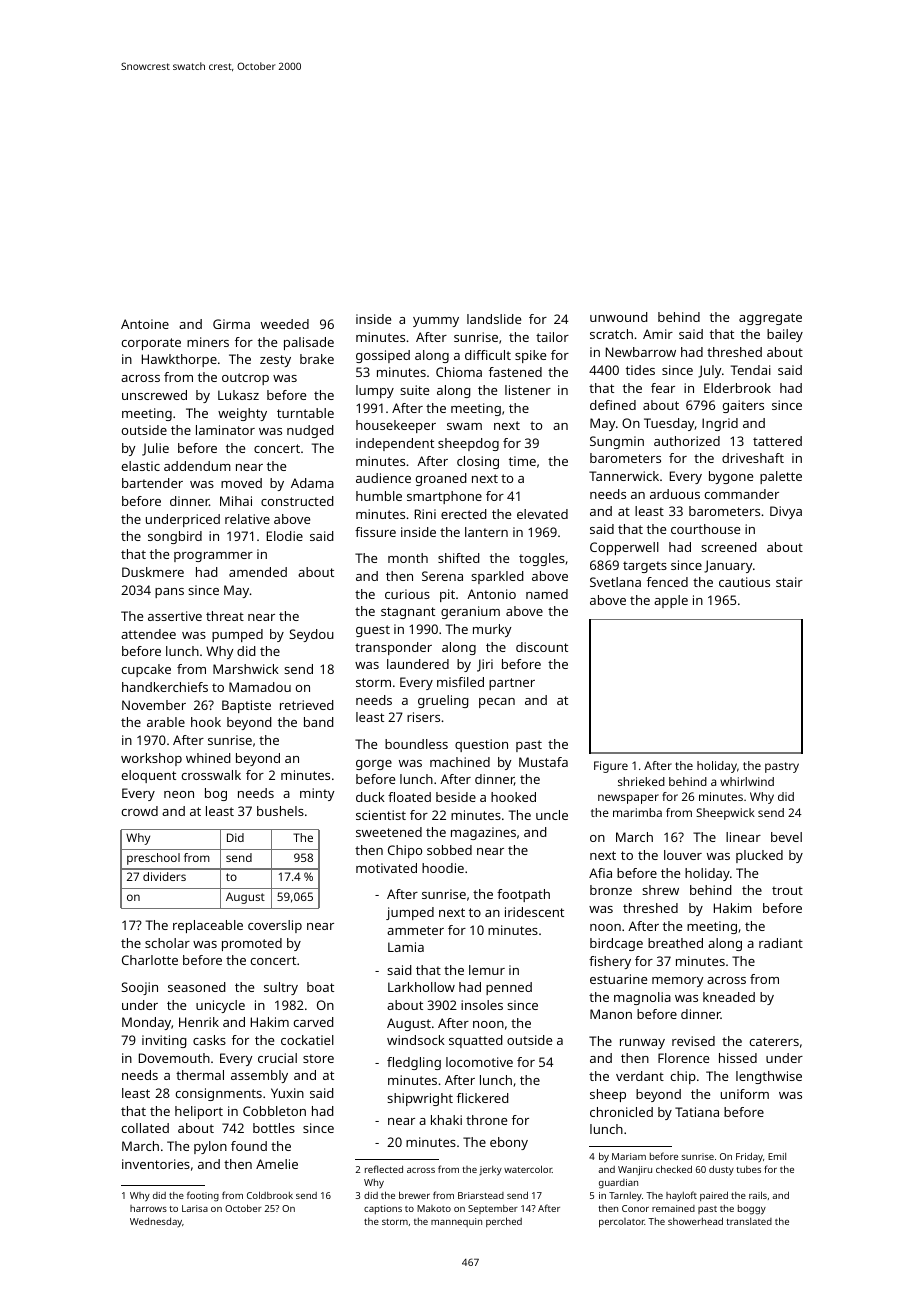 The height and width of the image is (1308, 924). What do you see at coordinates (414, 390) in the image?
I see `suite` at bounding box center [414, 390].
